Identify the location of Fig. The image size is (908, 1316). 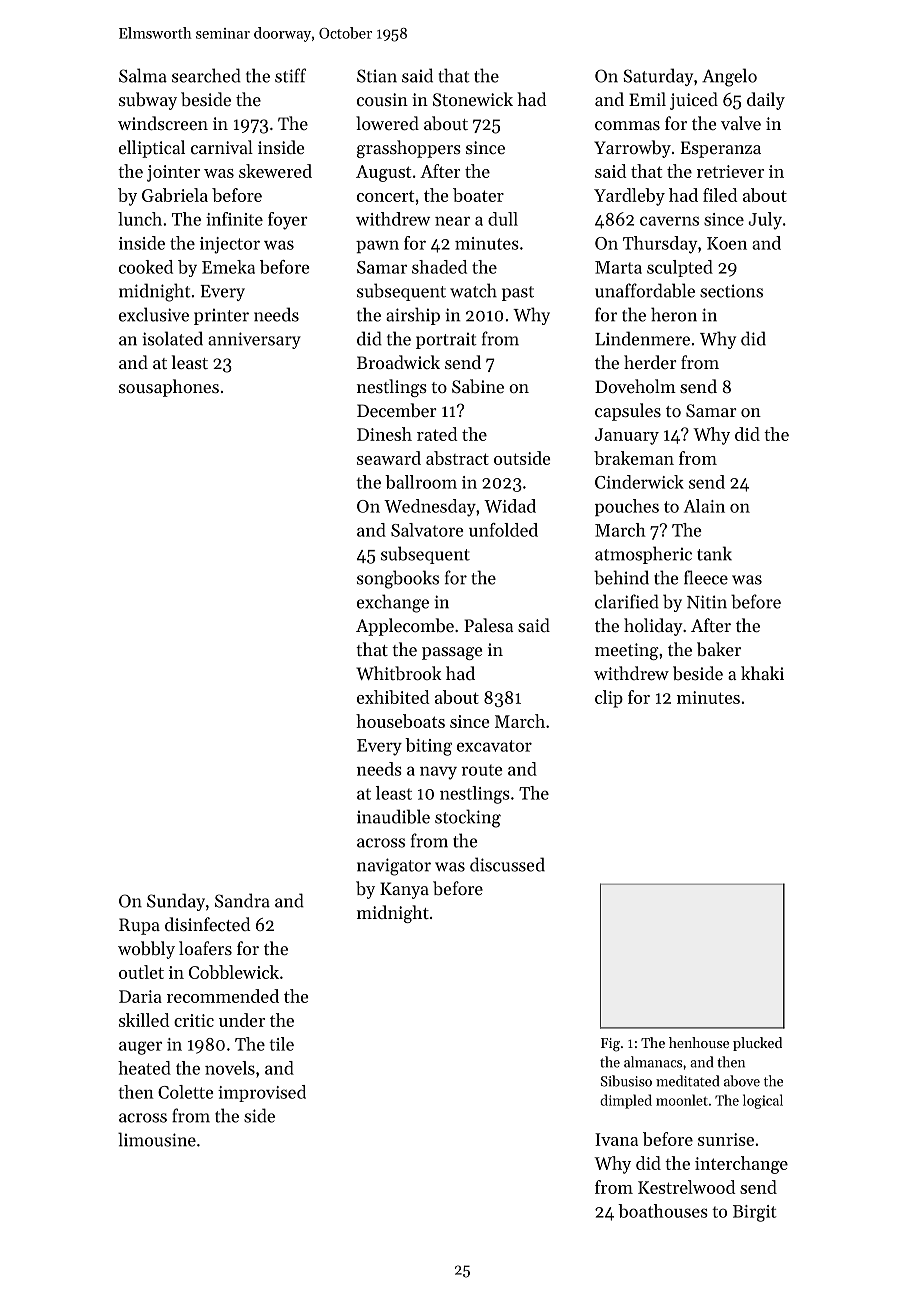
(610, 1045).
